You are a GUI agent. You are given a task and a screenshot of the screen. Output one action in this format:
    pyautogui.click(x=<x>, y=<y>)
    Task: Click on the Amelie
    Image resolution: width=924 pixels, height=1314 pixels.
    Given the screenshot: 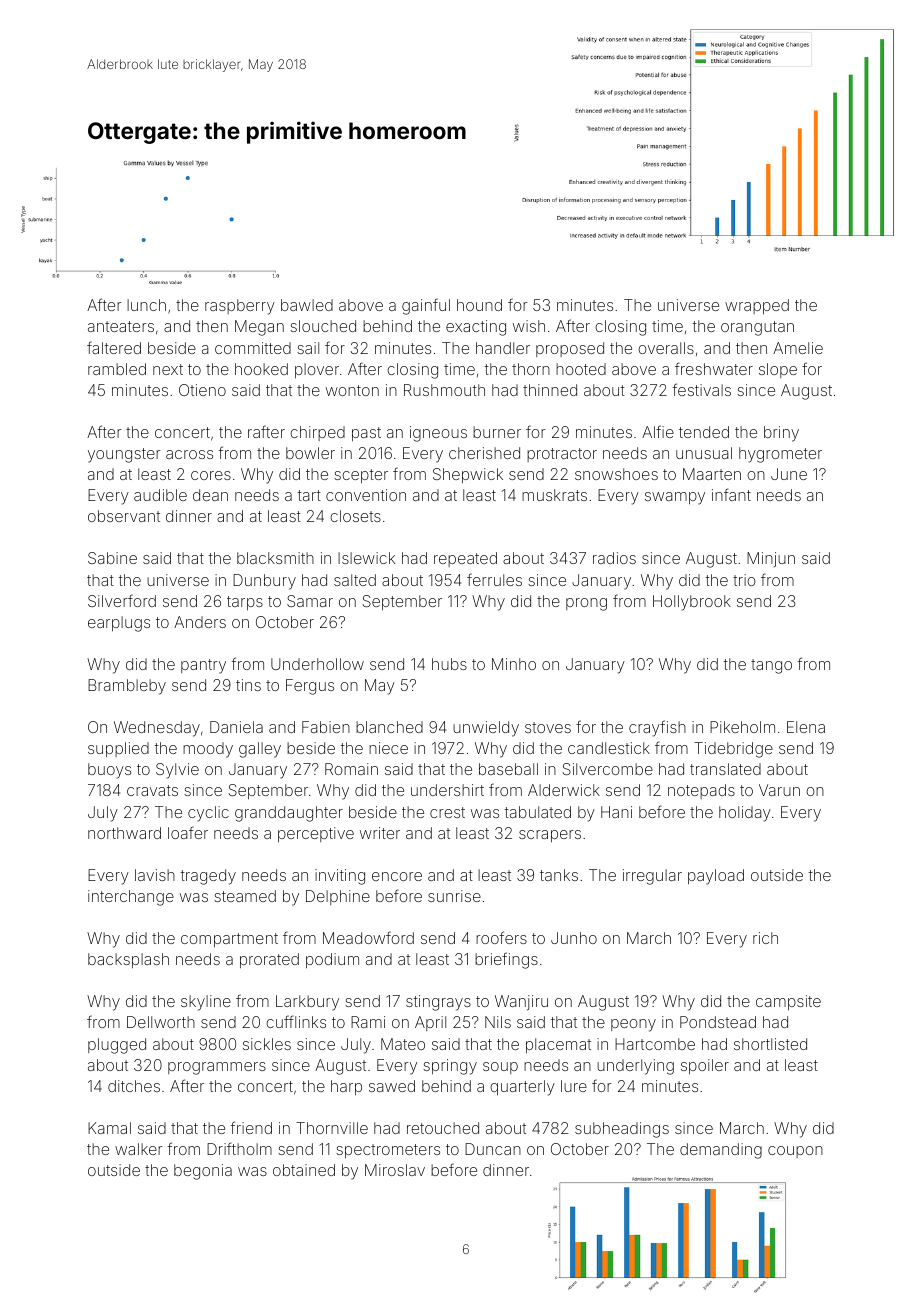 What is the action you would take?
    pyautogui.click(x=798, y=348)
